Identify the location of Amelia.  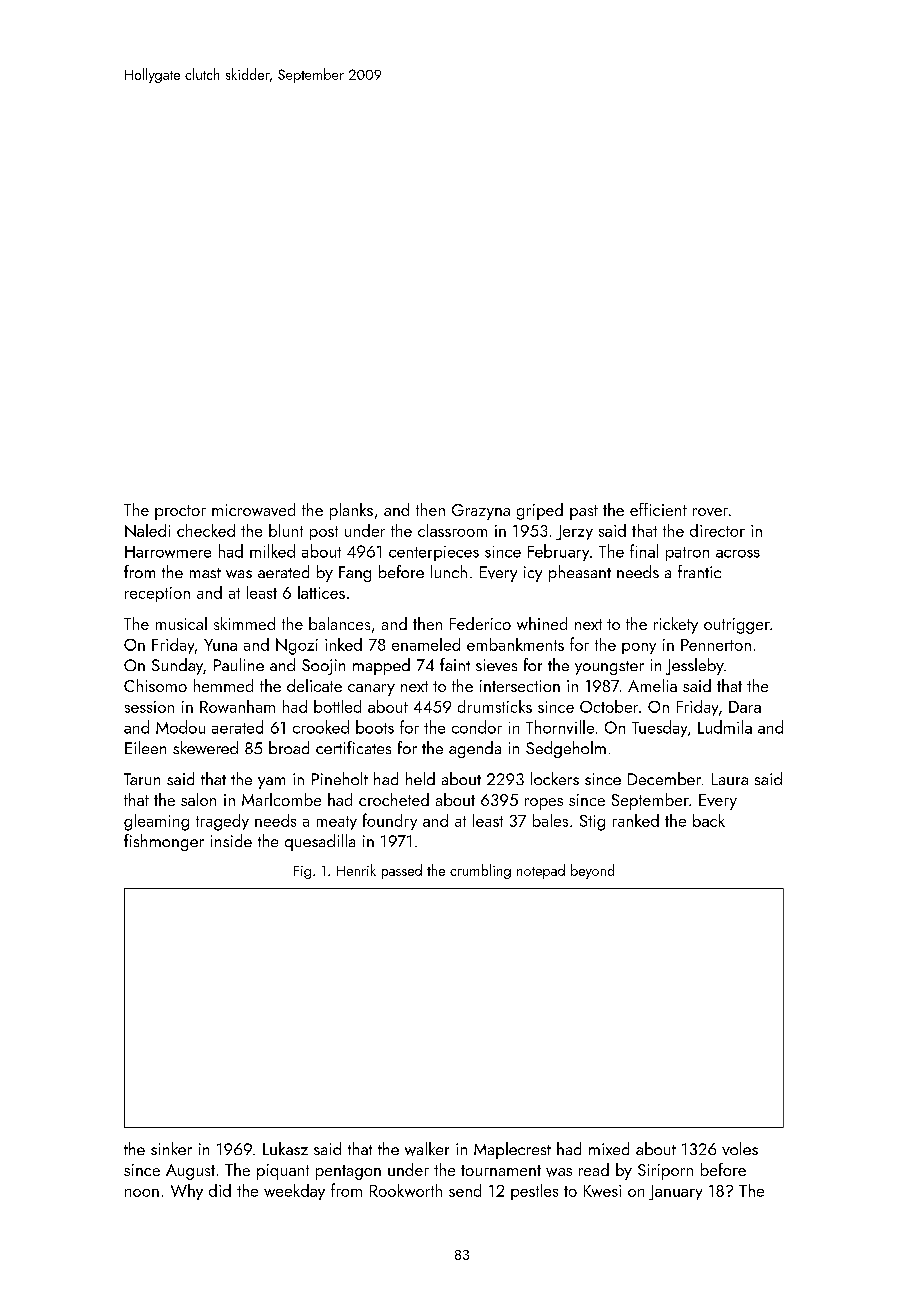
(652, 685).
